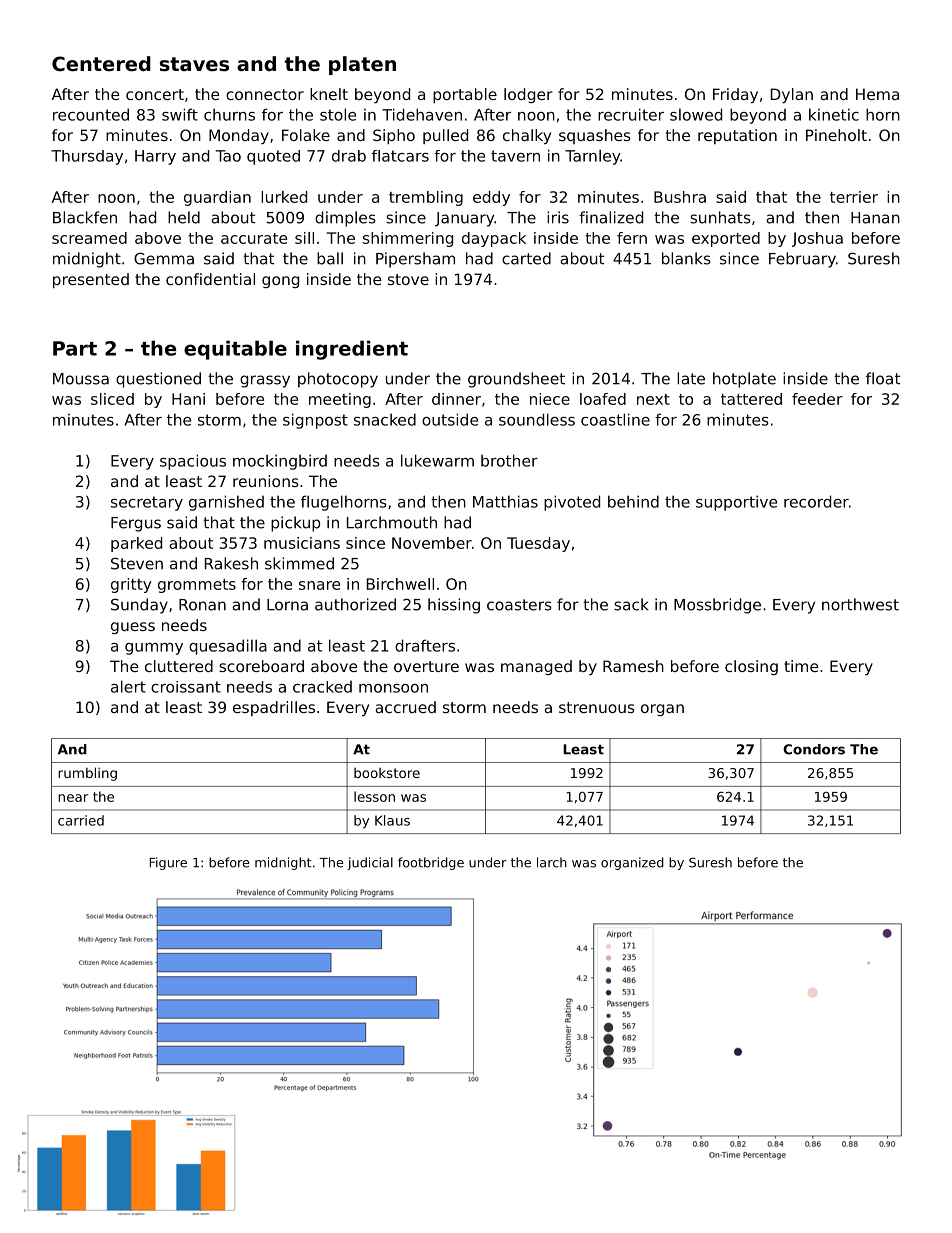 The width and height of the page is (952, 1233). What do you see at coordinates (374, 796) in the page?
I see `lesson` at bounding box center [374, 796].
